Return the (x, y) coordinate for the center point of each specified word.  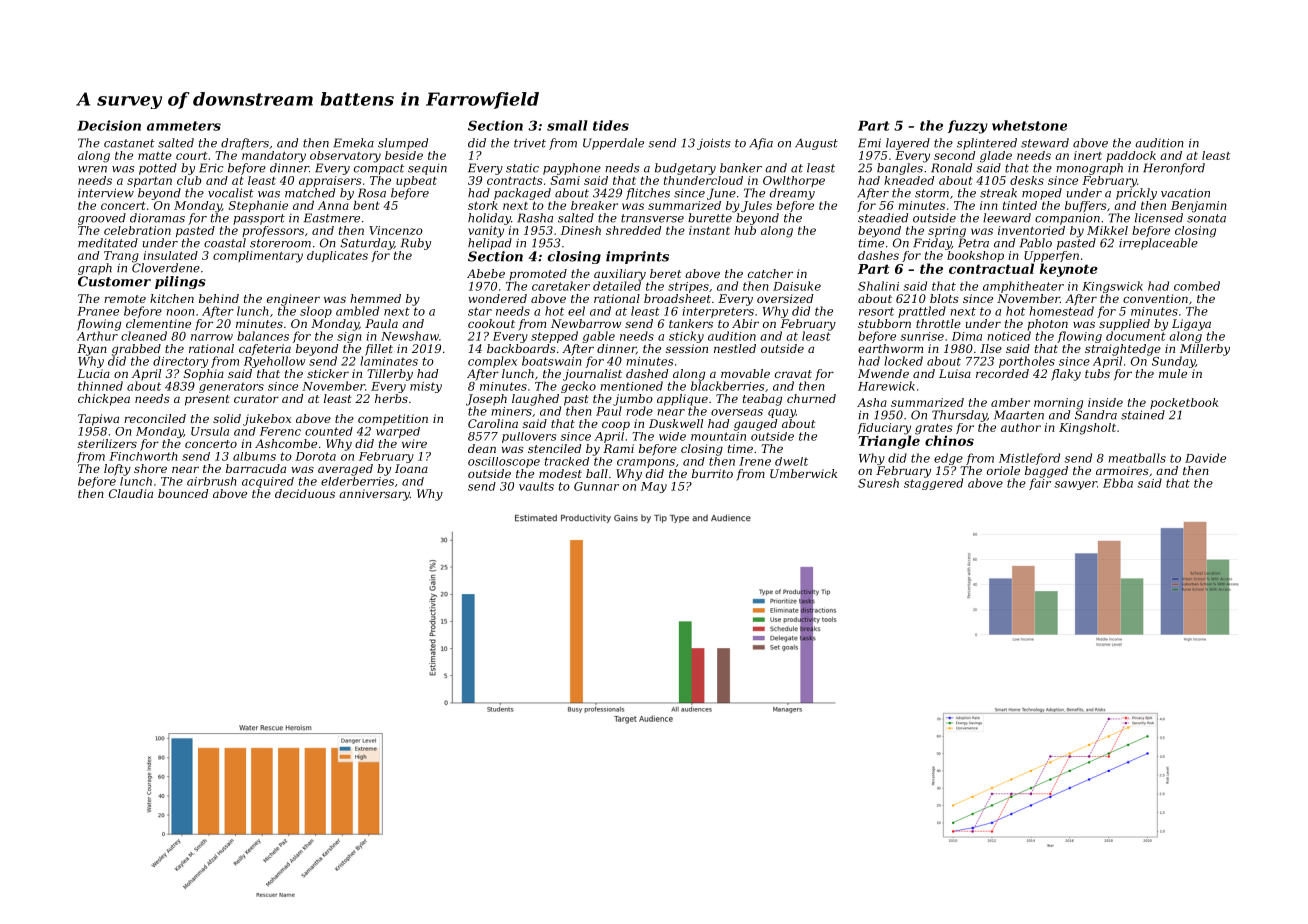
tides (611, 125)
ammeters (184, 126)
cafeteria (265, 350)
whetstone (1029, 125)
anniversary (374, 495)
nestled (735, 348)
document (1136, 336)
